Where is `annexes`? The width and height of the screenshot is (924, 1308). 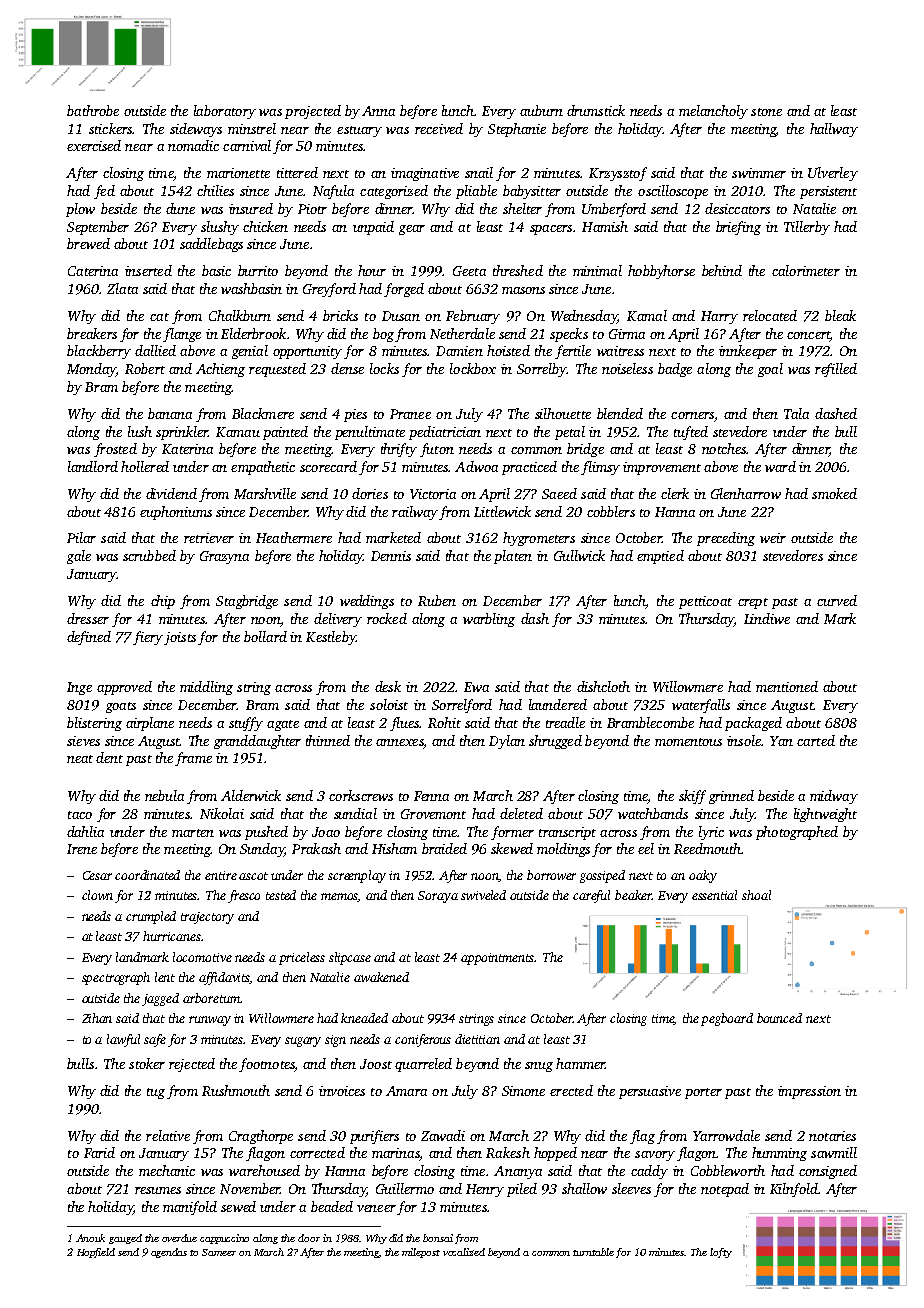 annexes is located at coordinates (399, 742).
